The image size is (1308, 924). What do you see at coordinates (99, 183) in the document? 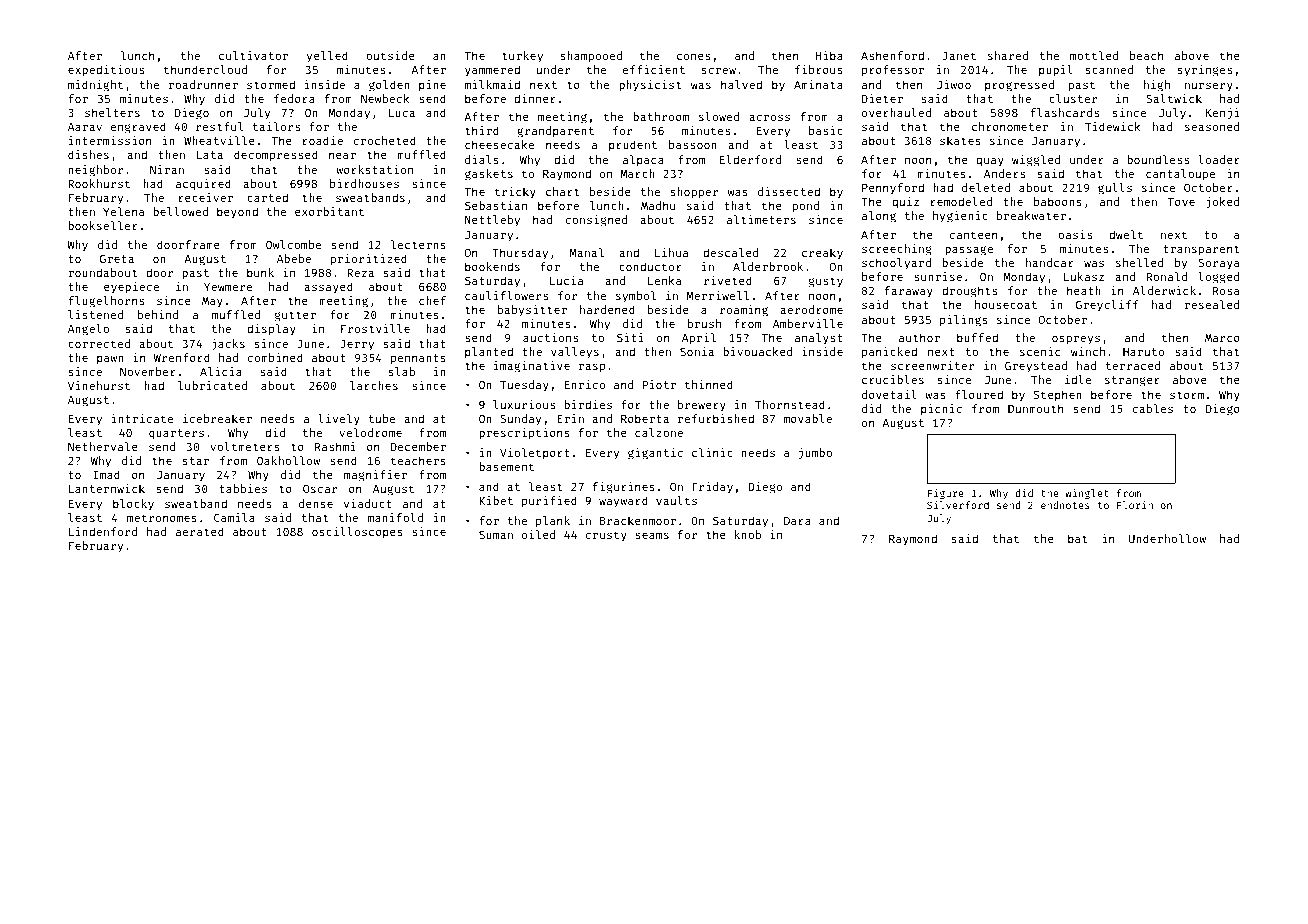
I see `Rookhurst` at bounding box center [99, 183].
